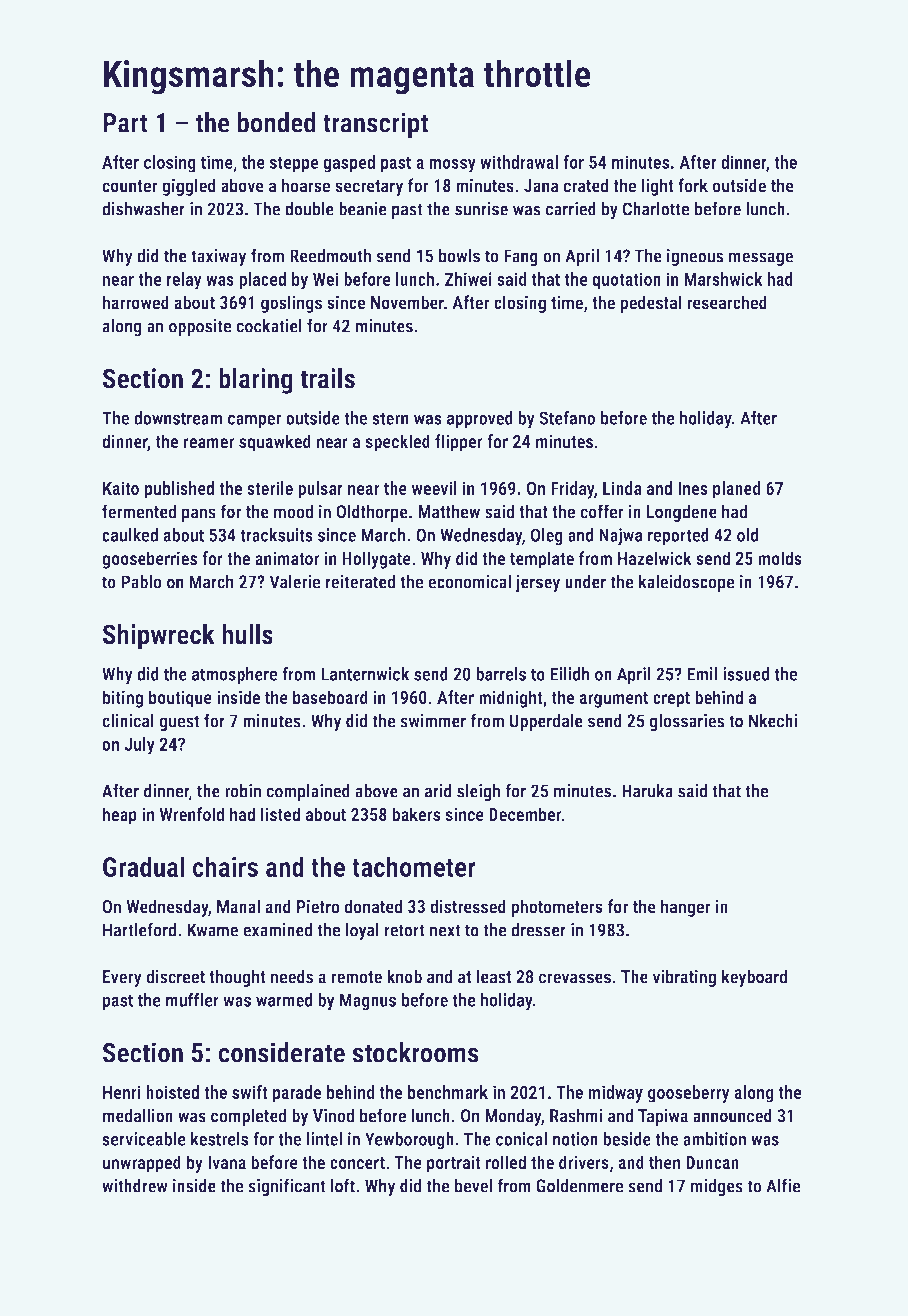 The image size is (908, 1316). I want to click on photometers, so click(557, 908).
